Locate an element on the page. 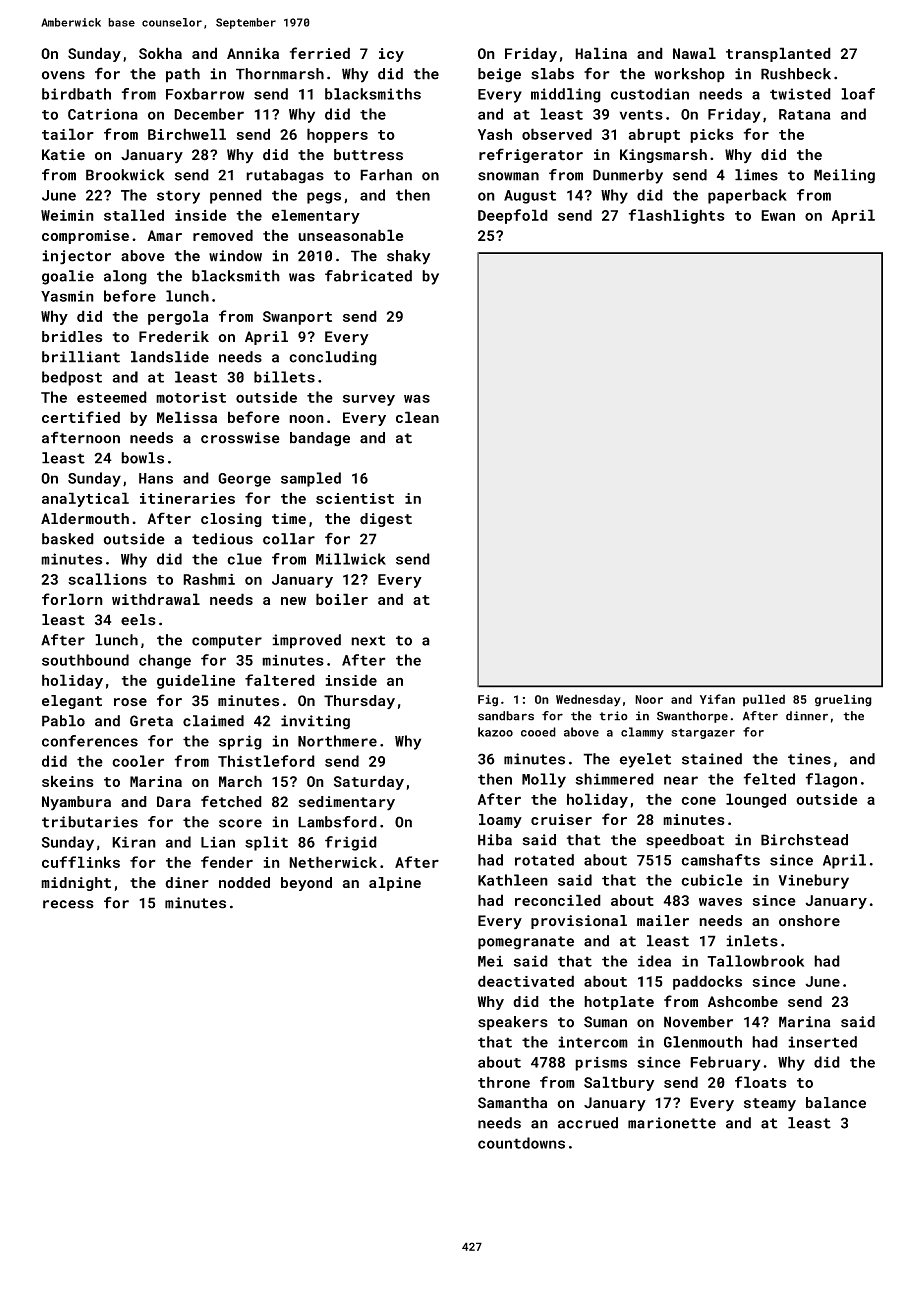 This page has width=924, height=1308. Hiba is located at coordinates (495, 840).
